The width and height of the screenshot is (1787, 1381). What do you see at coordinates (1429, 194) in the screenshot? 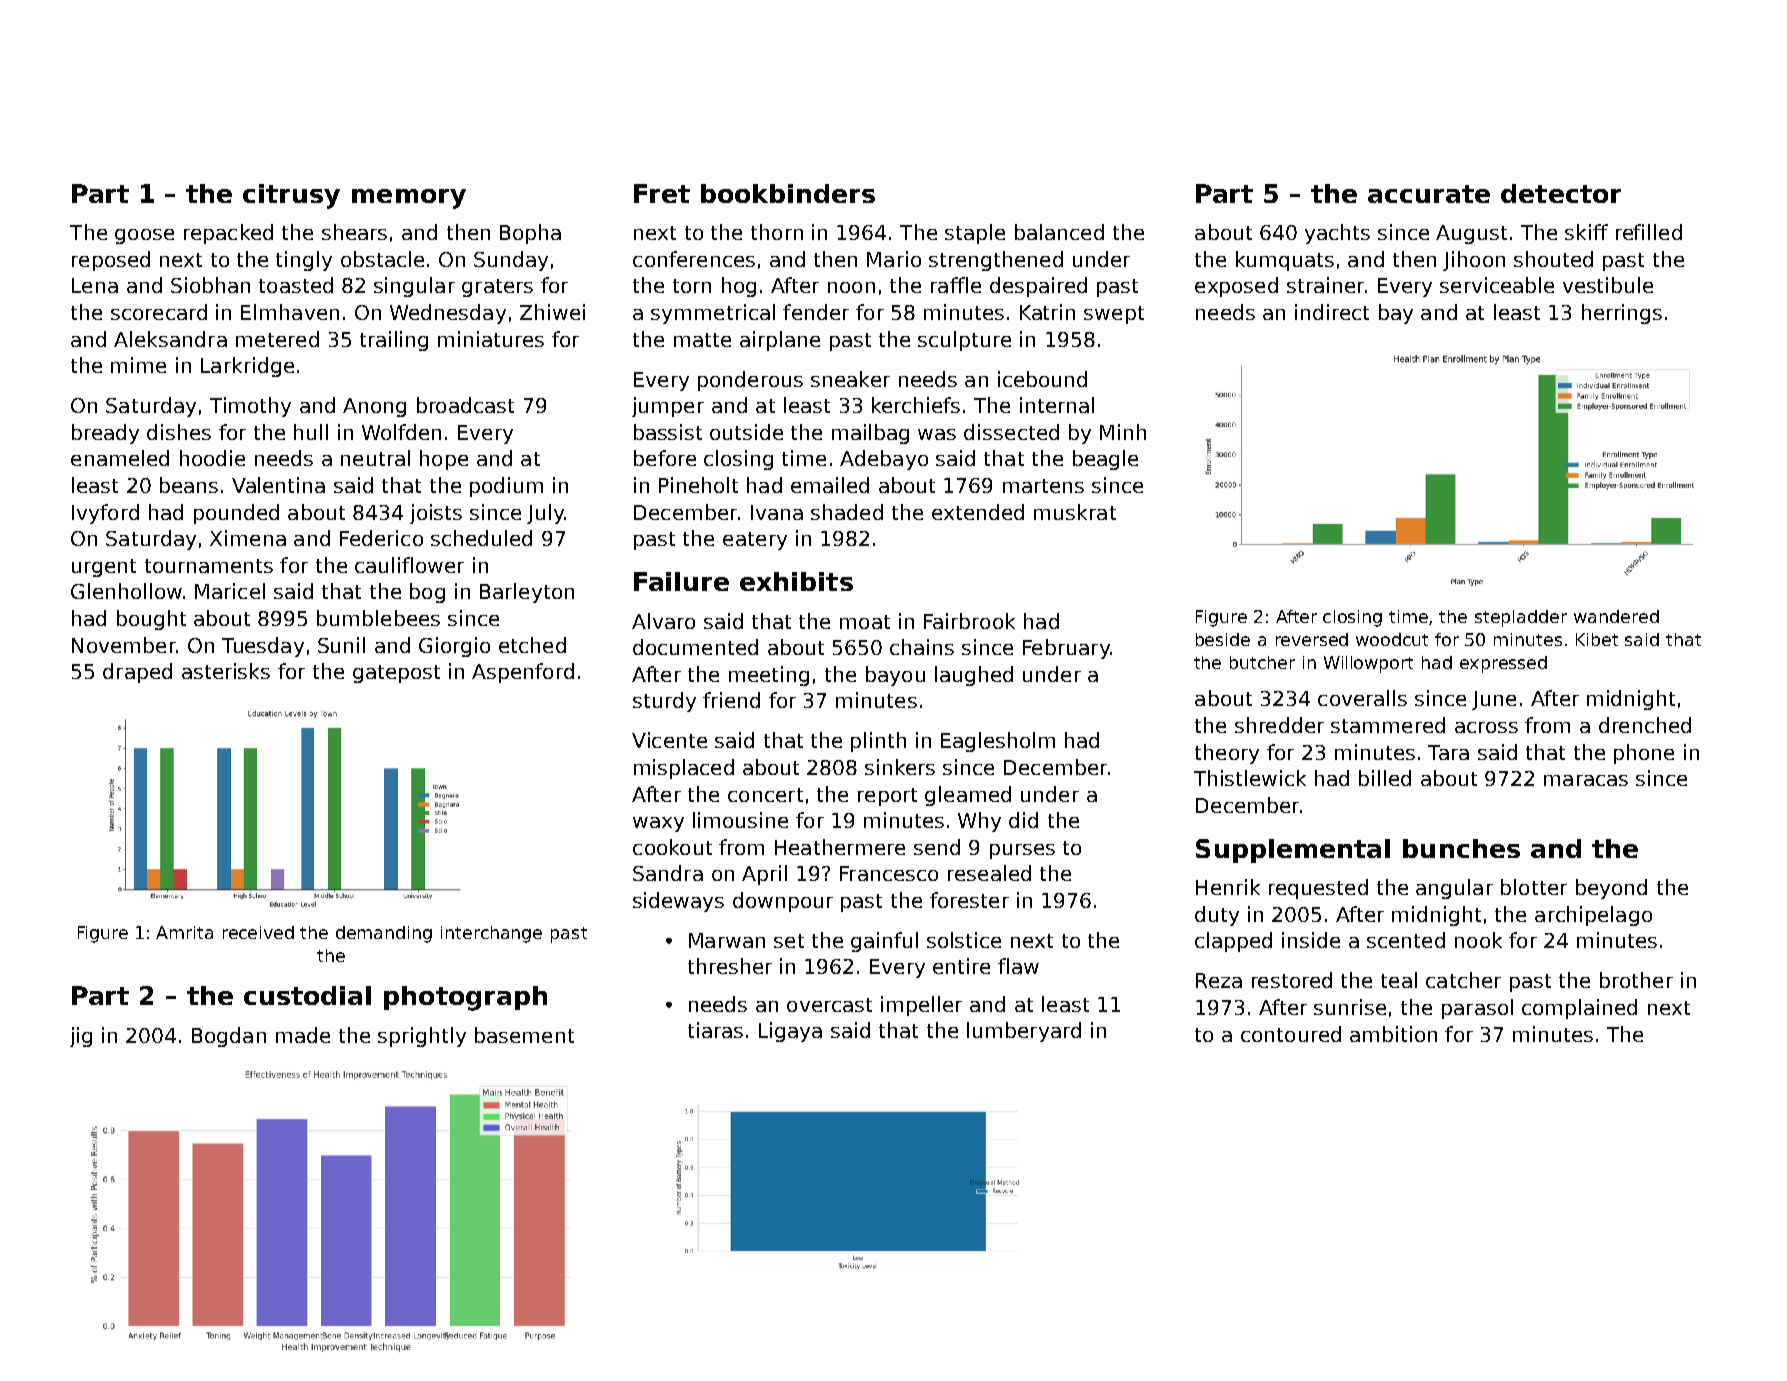
I see `accurate` at bounding box center [1429, 194].
